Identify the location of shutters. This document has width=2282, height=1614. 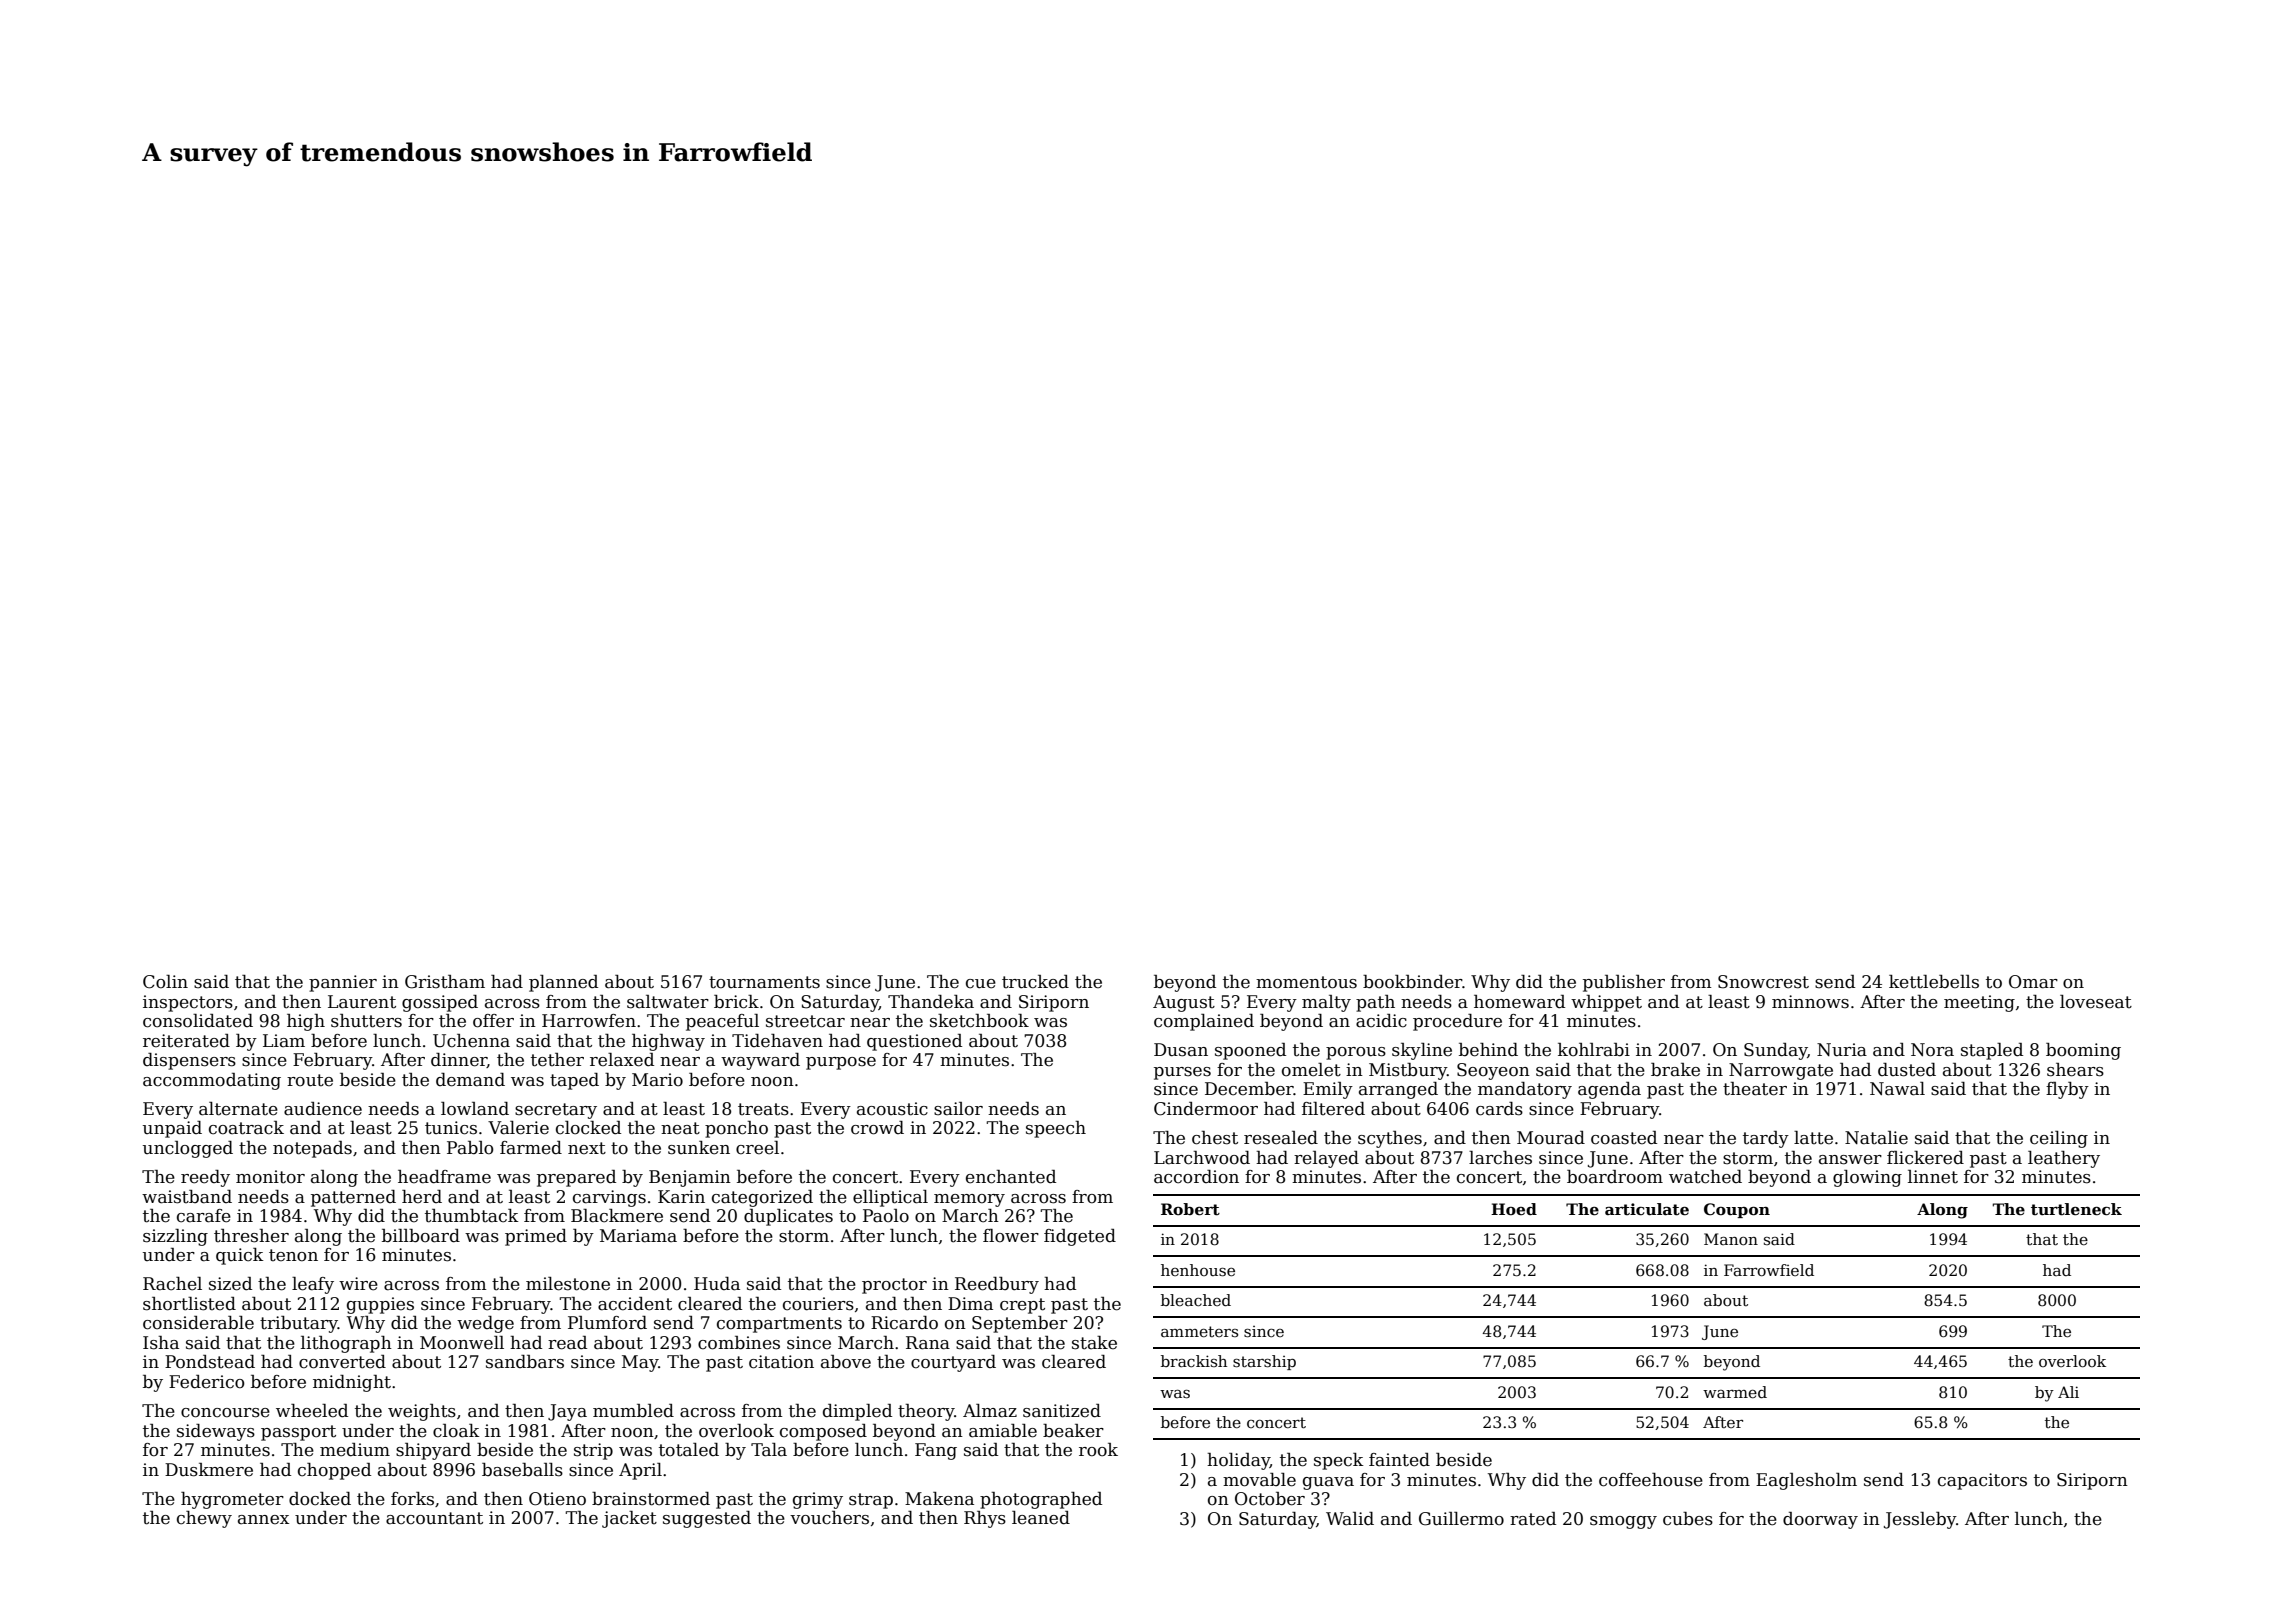
(366, 1021).
